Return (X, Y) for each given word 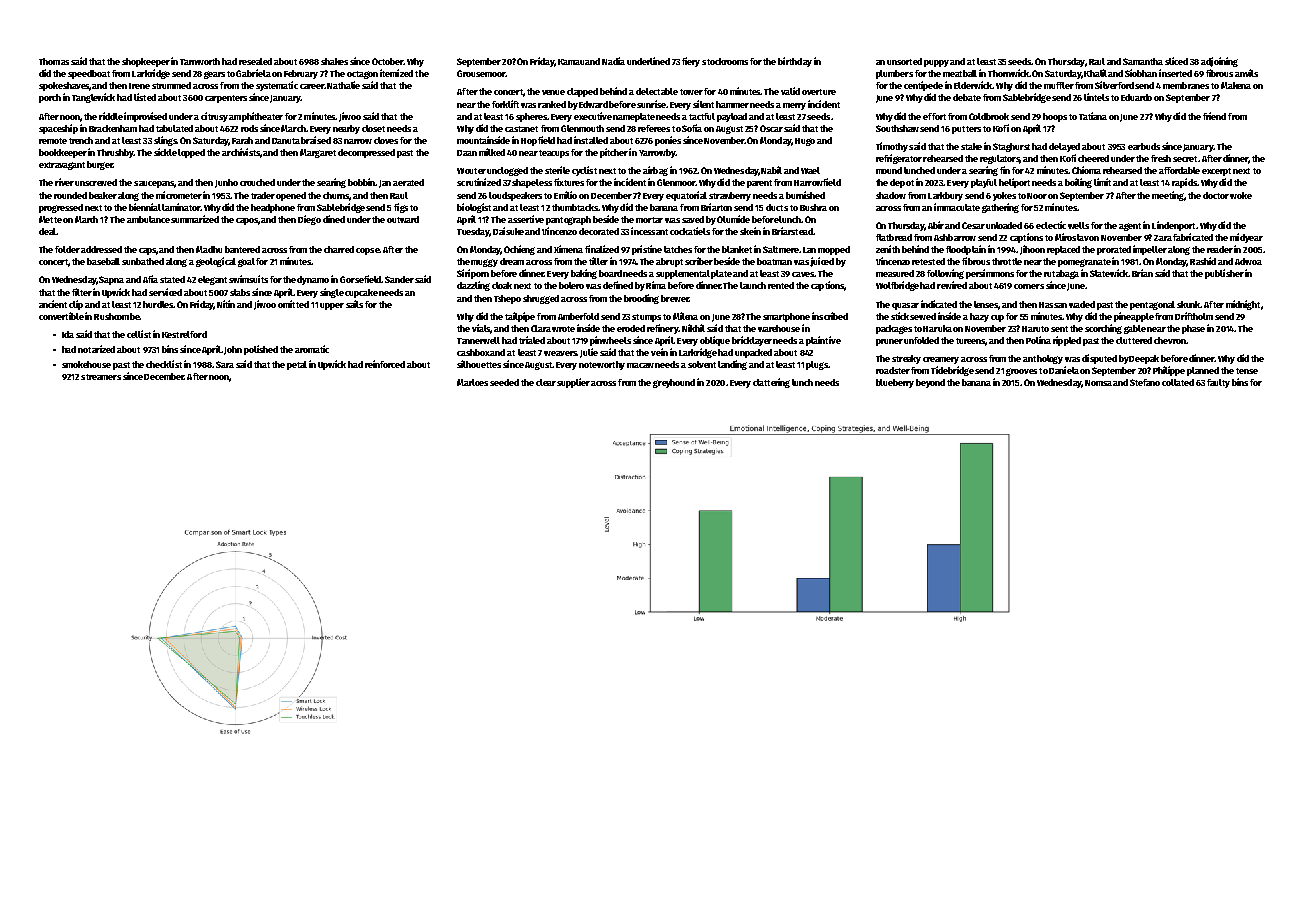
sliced (1176, 61)
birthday (795, 62)
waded (1082, 304)
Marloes (472, 382)
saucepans (154, 184)
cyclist (584, 171)
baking (584, 274)
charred (339, 249)
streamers (101, 377)
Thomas (54, 61)
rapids (1184, 183)
